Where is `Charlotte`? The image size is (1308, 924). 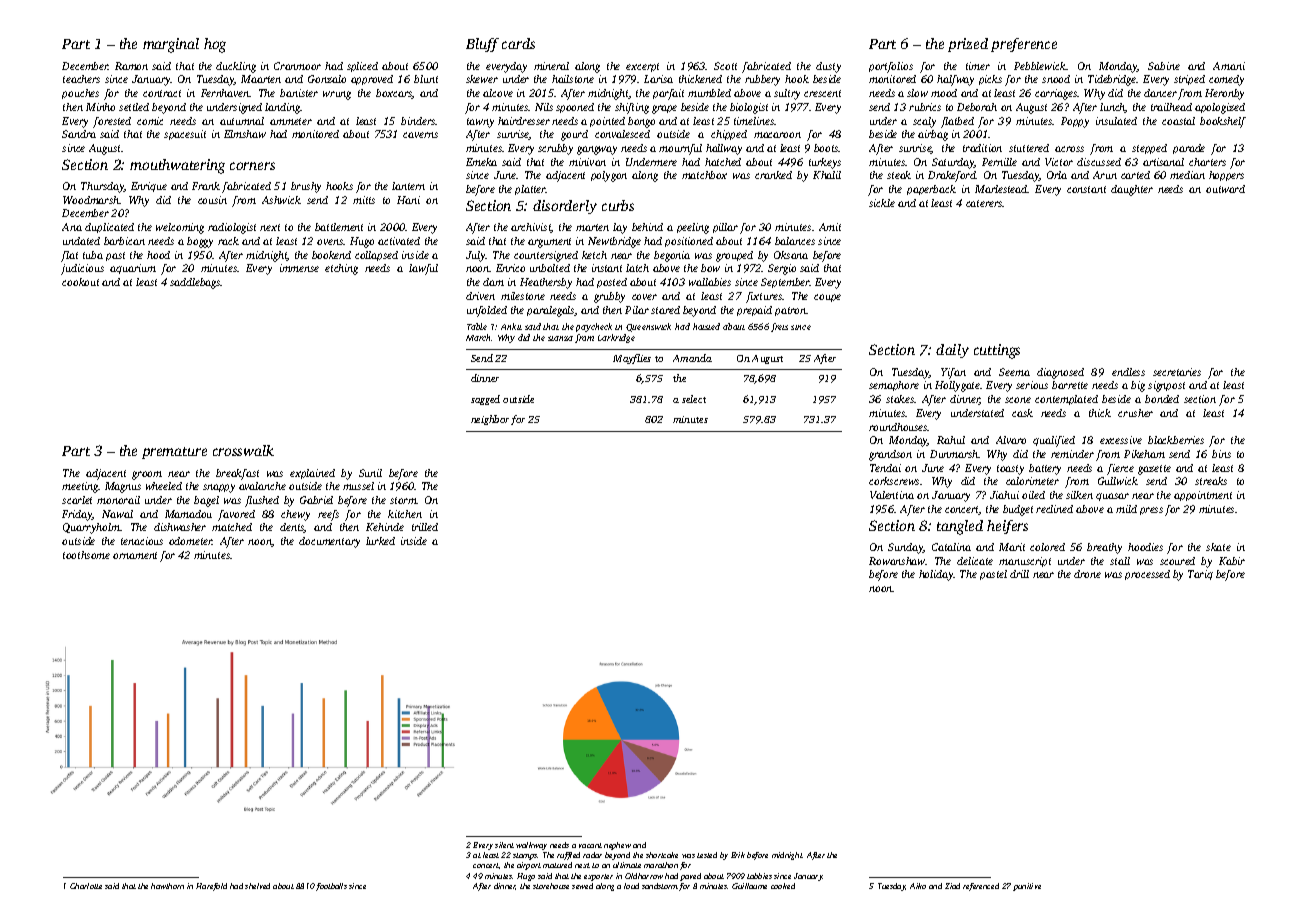
Charlotte is located at coordinates (86, 886).
